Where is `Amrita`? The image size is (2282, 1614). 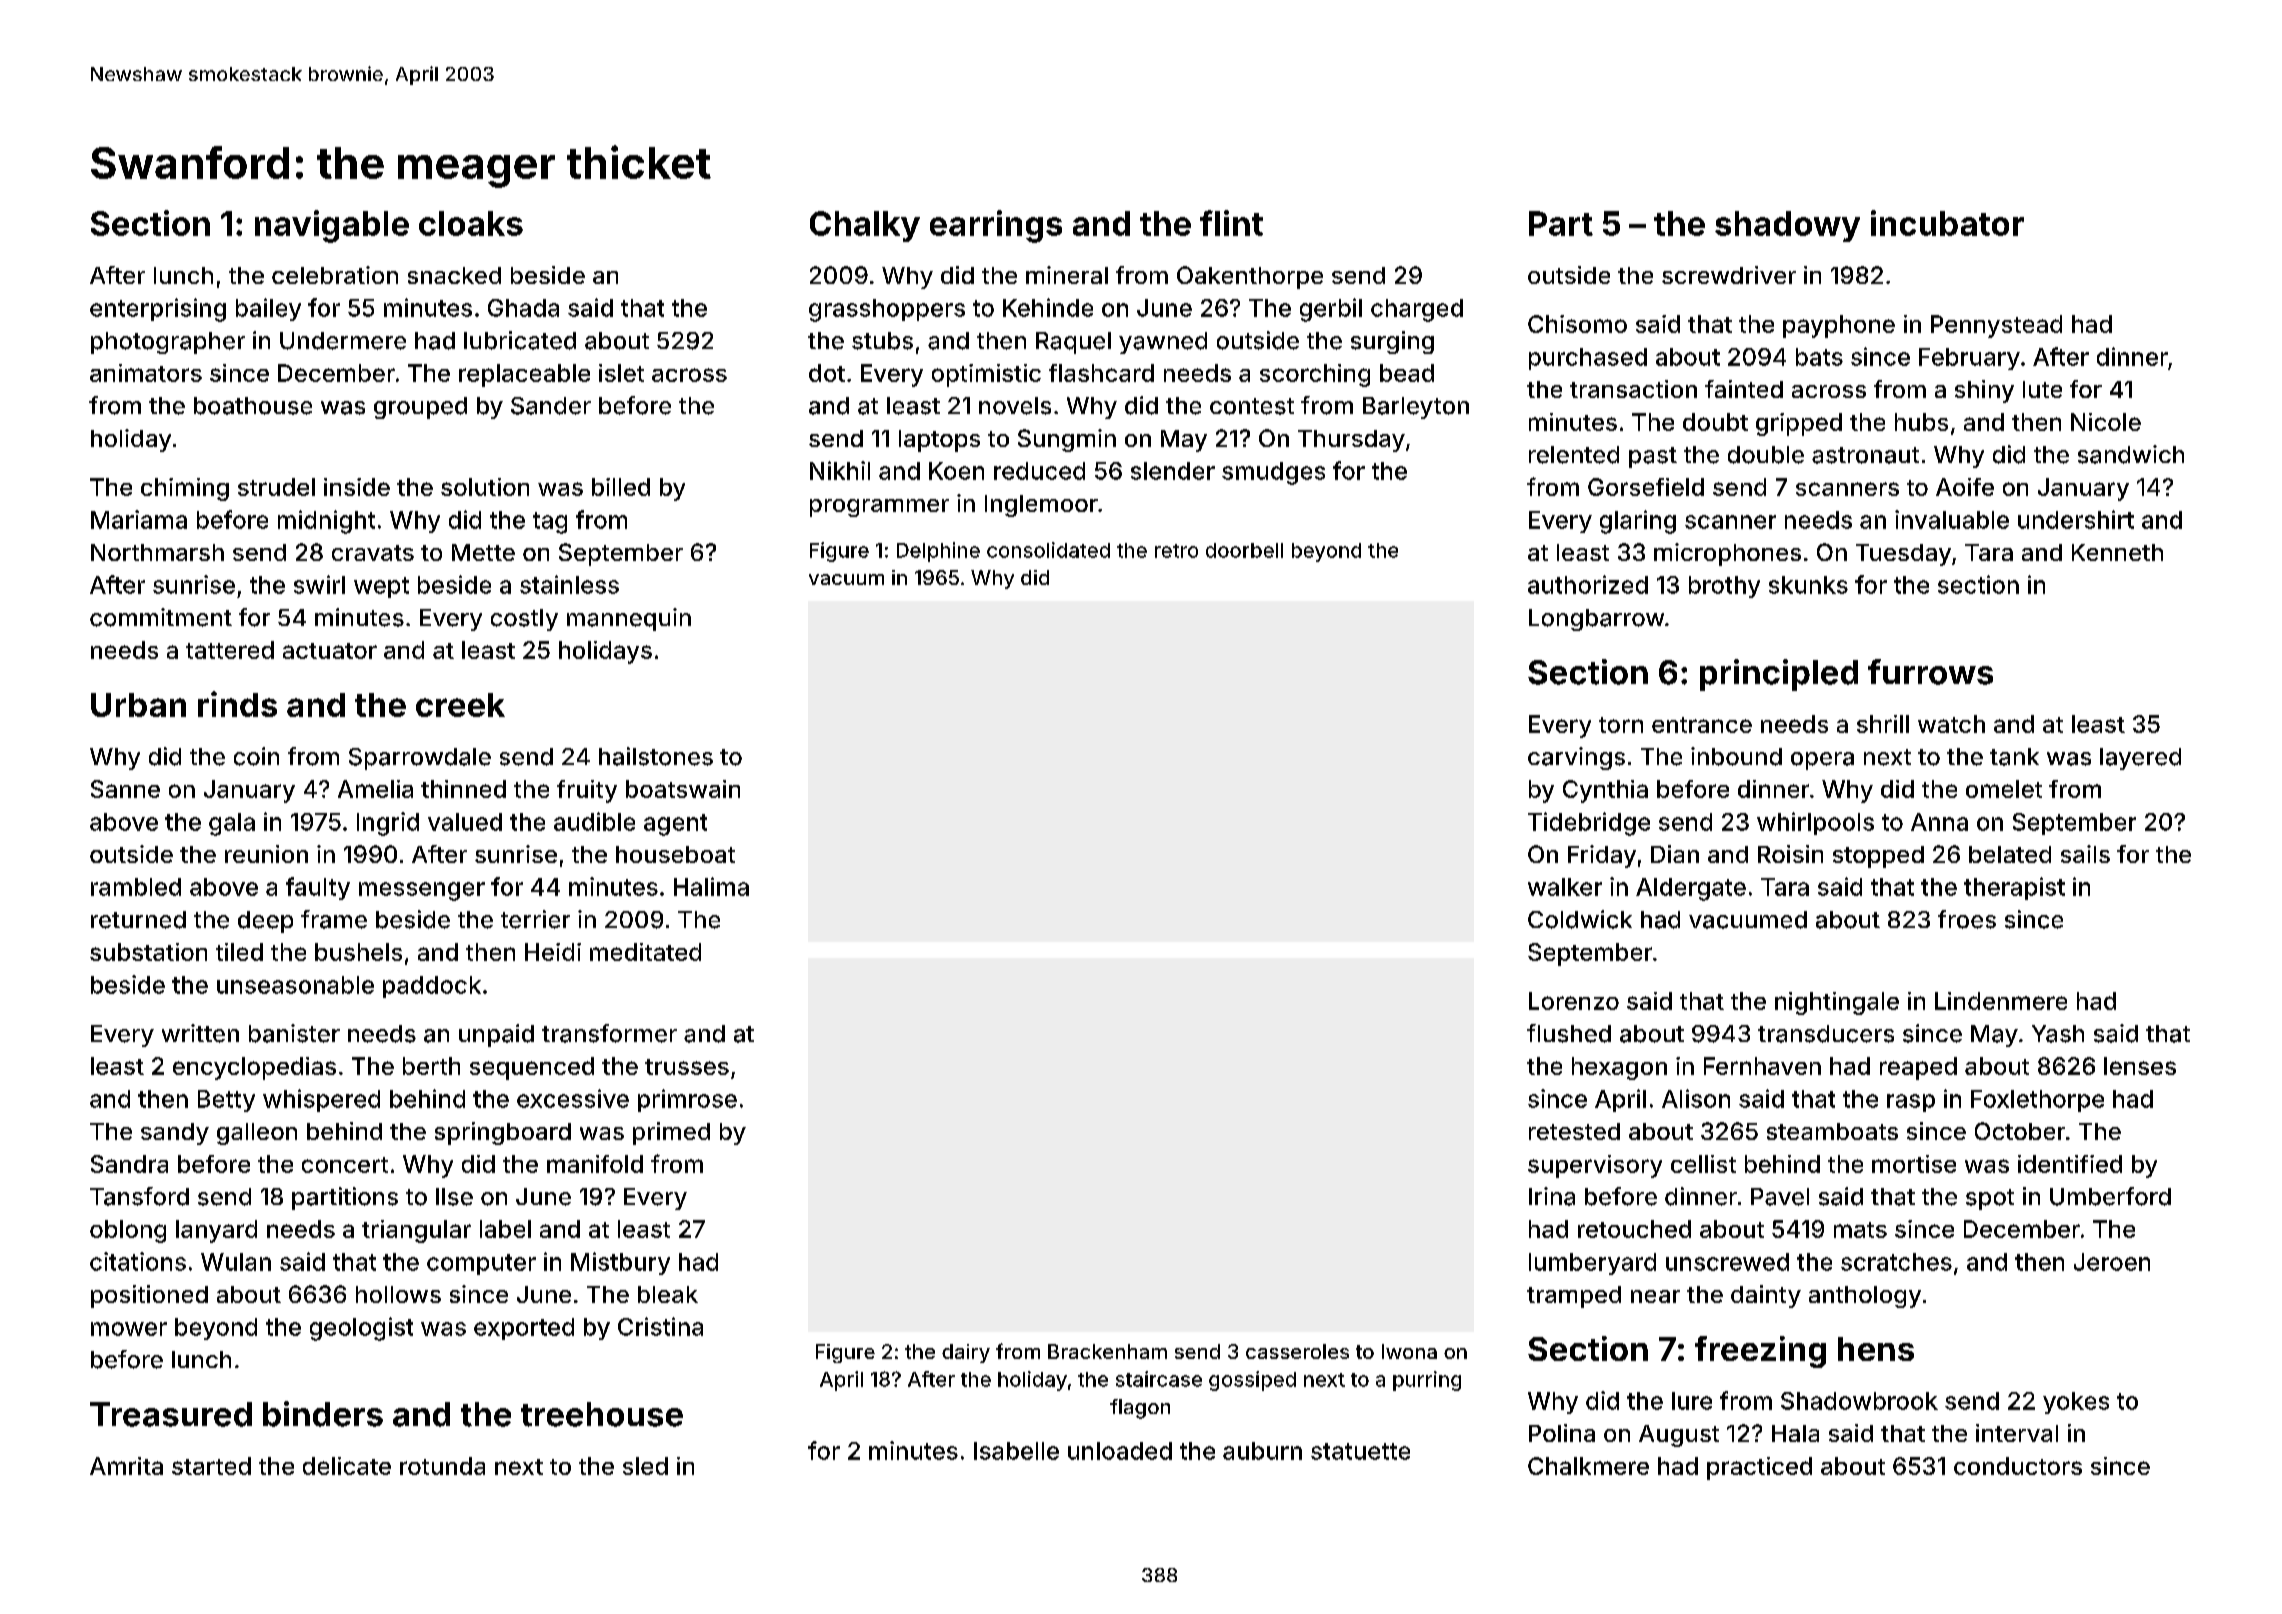
Amrita is located at coordinates (126, 1466).
